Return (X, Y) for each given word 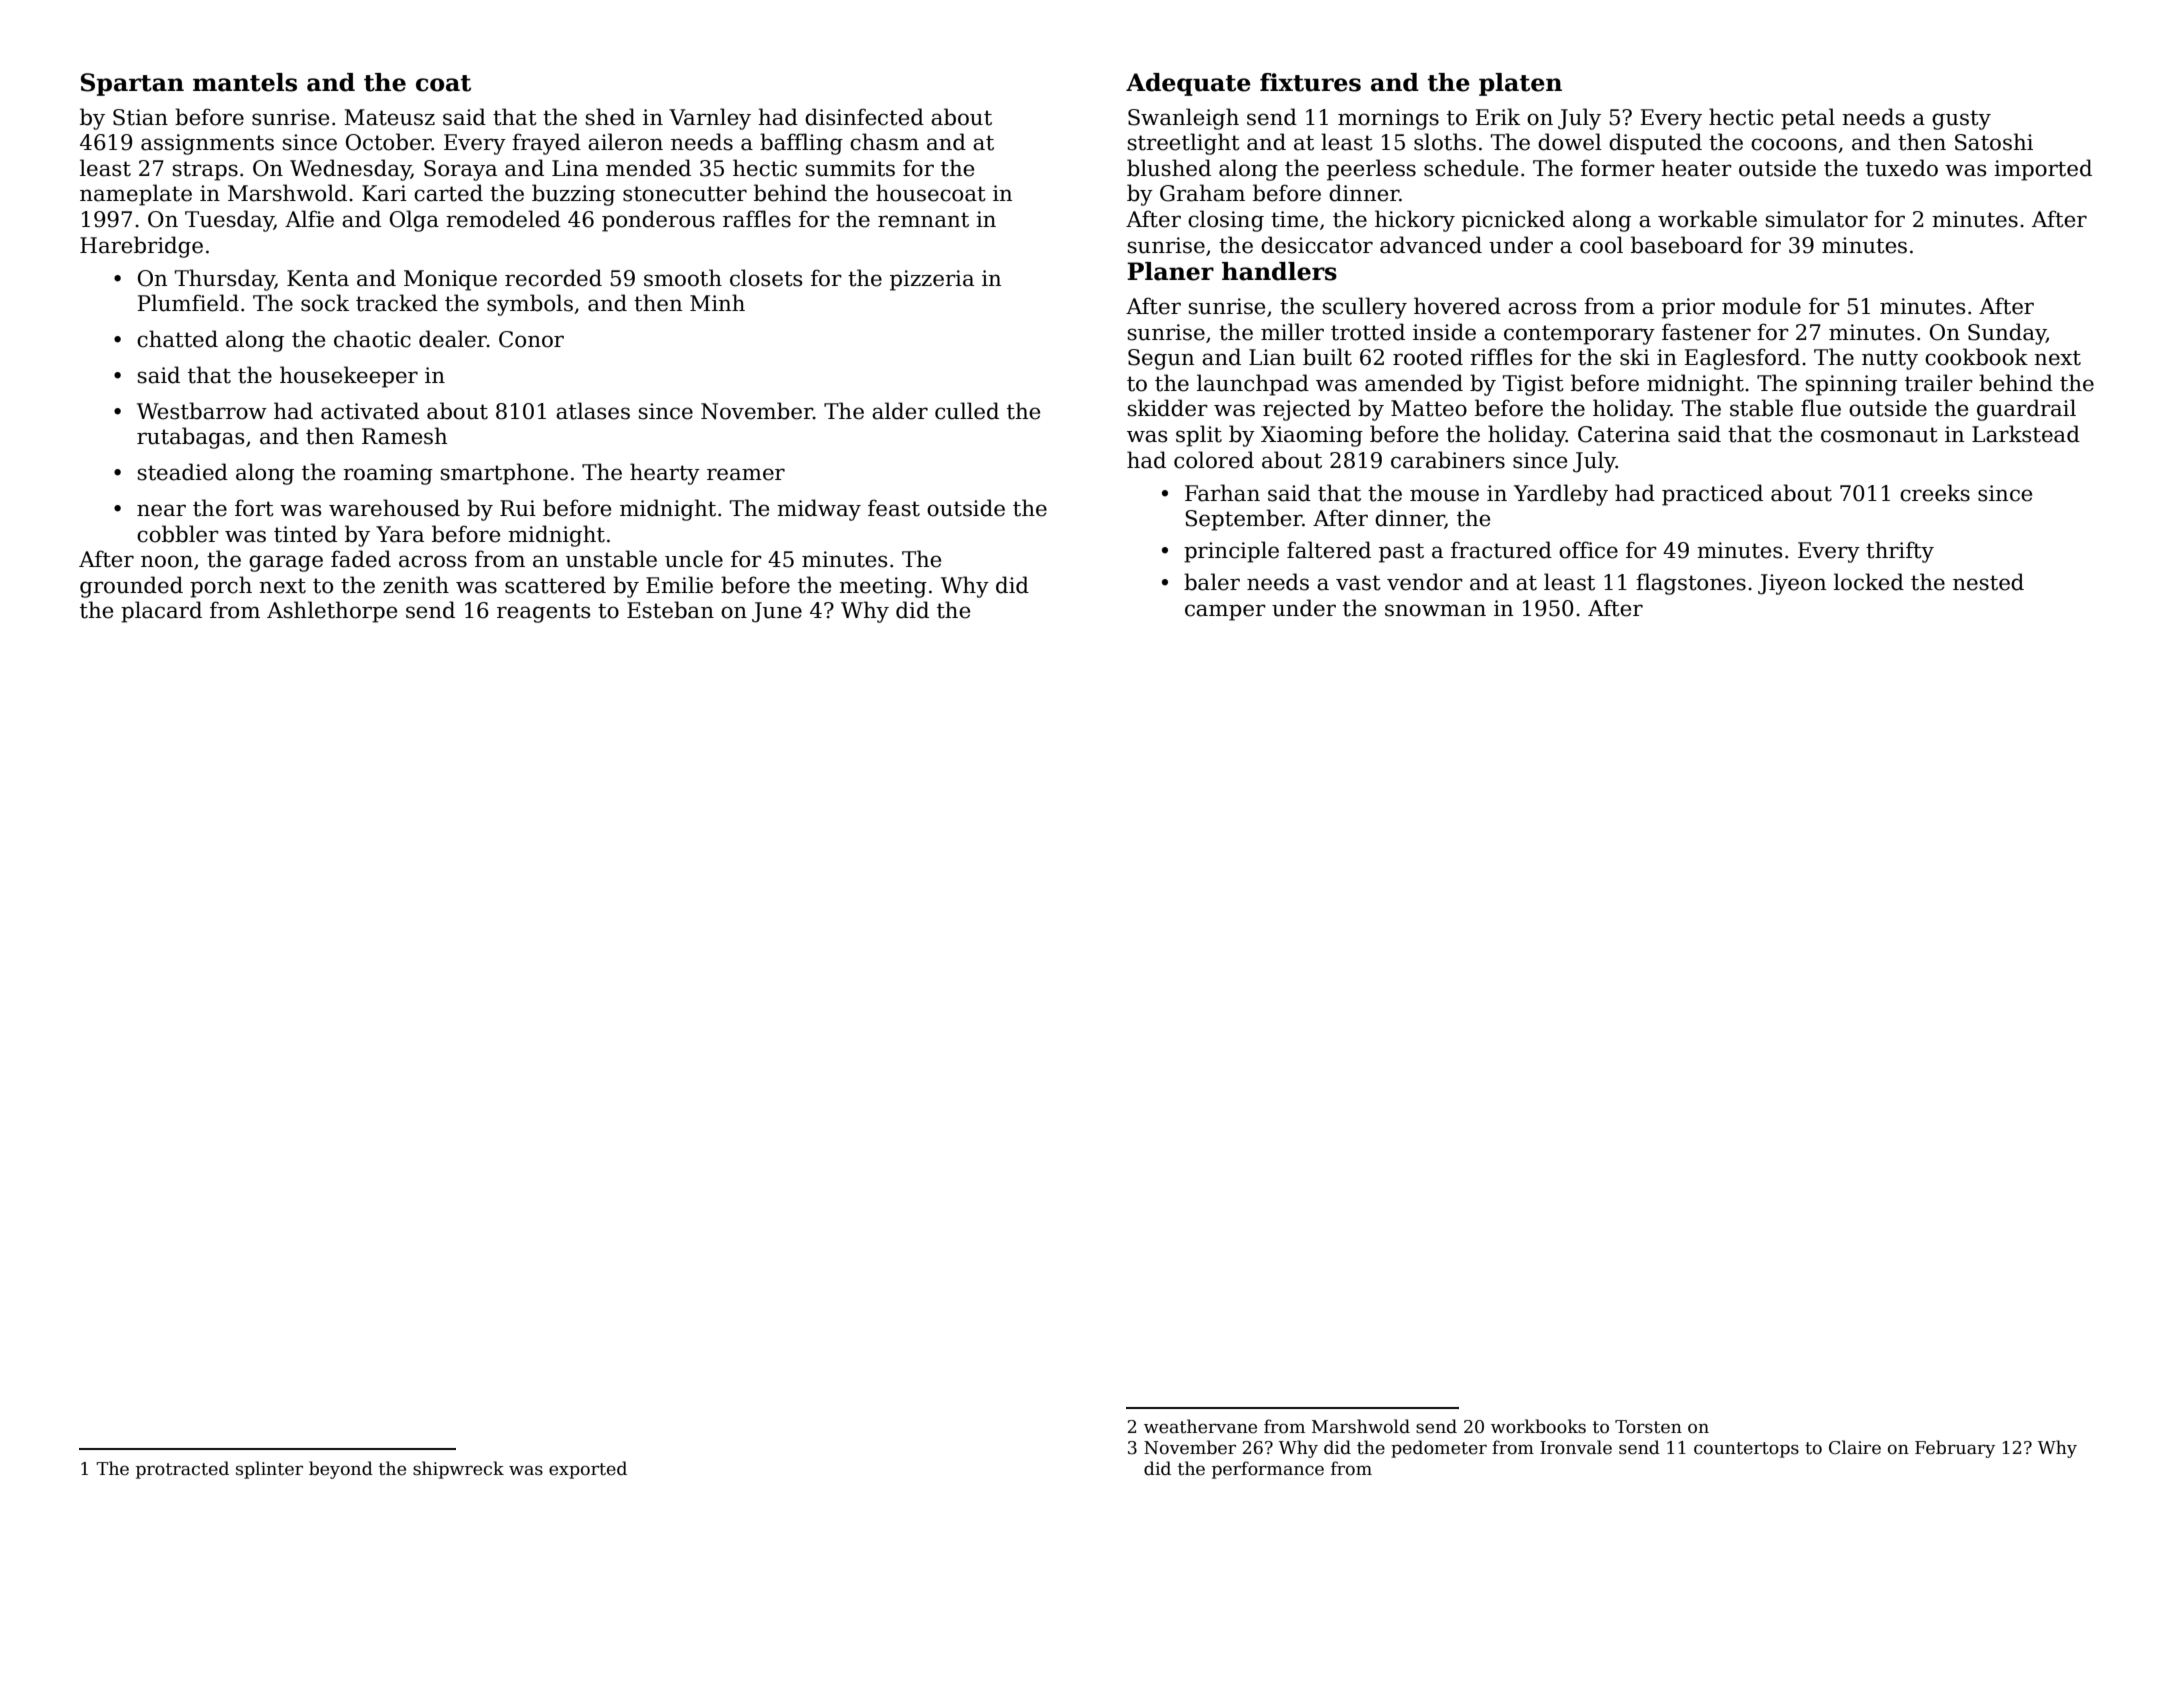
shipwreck (458, 1470)
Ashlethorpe (332, 612)
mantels (245, 82)
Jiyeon (1792, 584)
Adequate (1188, 84)
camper (1225, 612)
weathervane (1200, 1426)
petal (1808, 119)
